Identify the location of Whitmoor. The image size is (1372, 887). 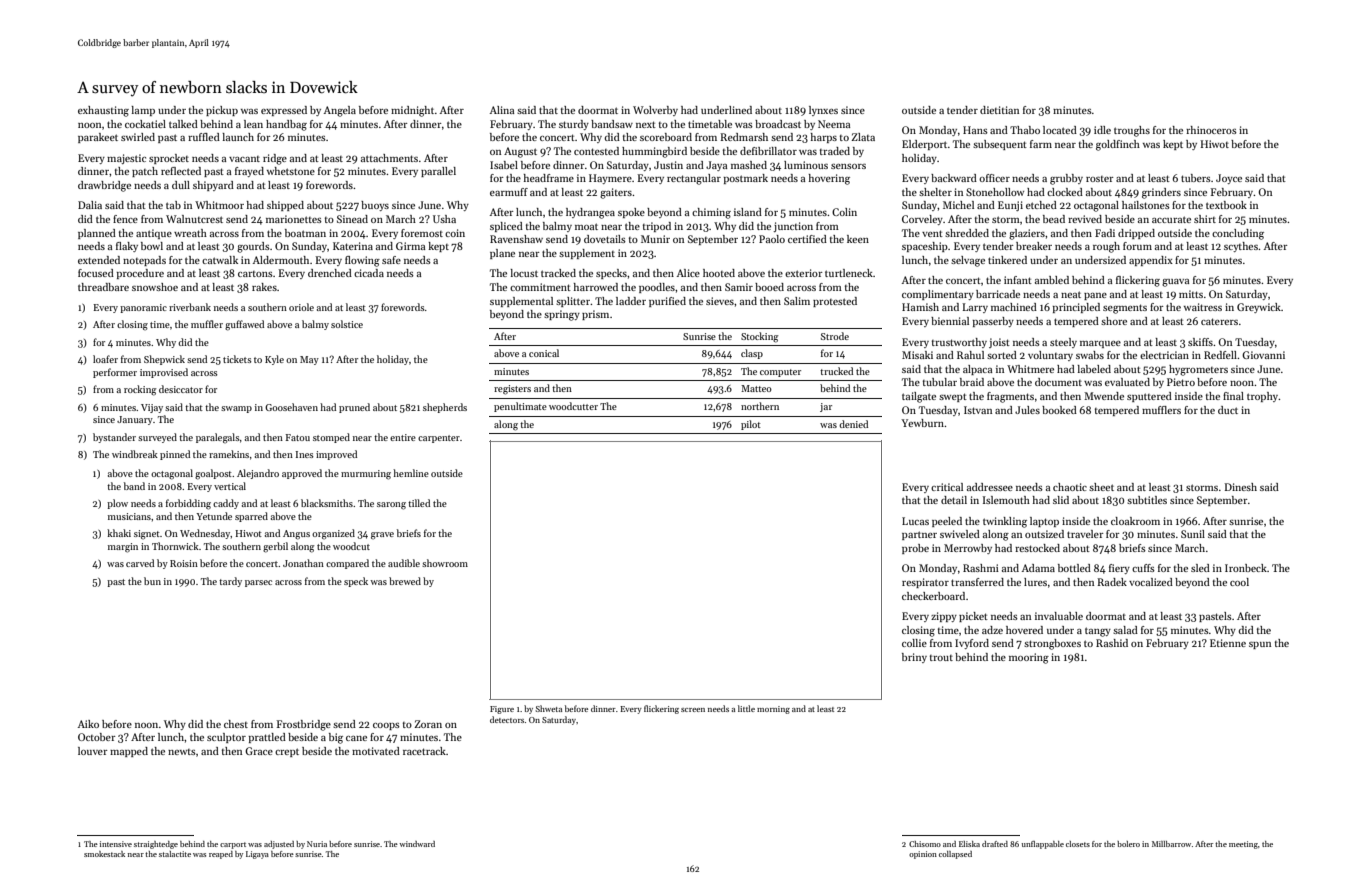
(219, 205).
